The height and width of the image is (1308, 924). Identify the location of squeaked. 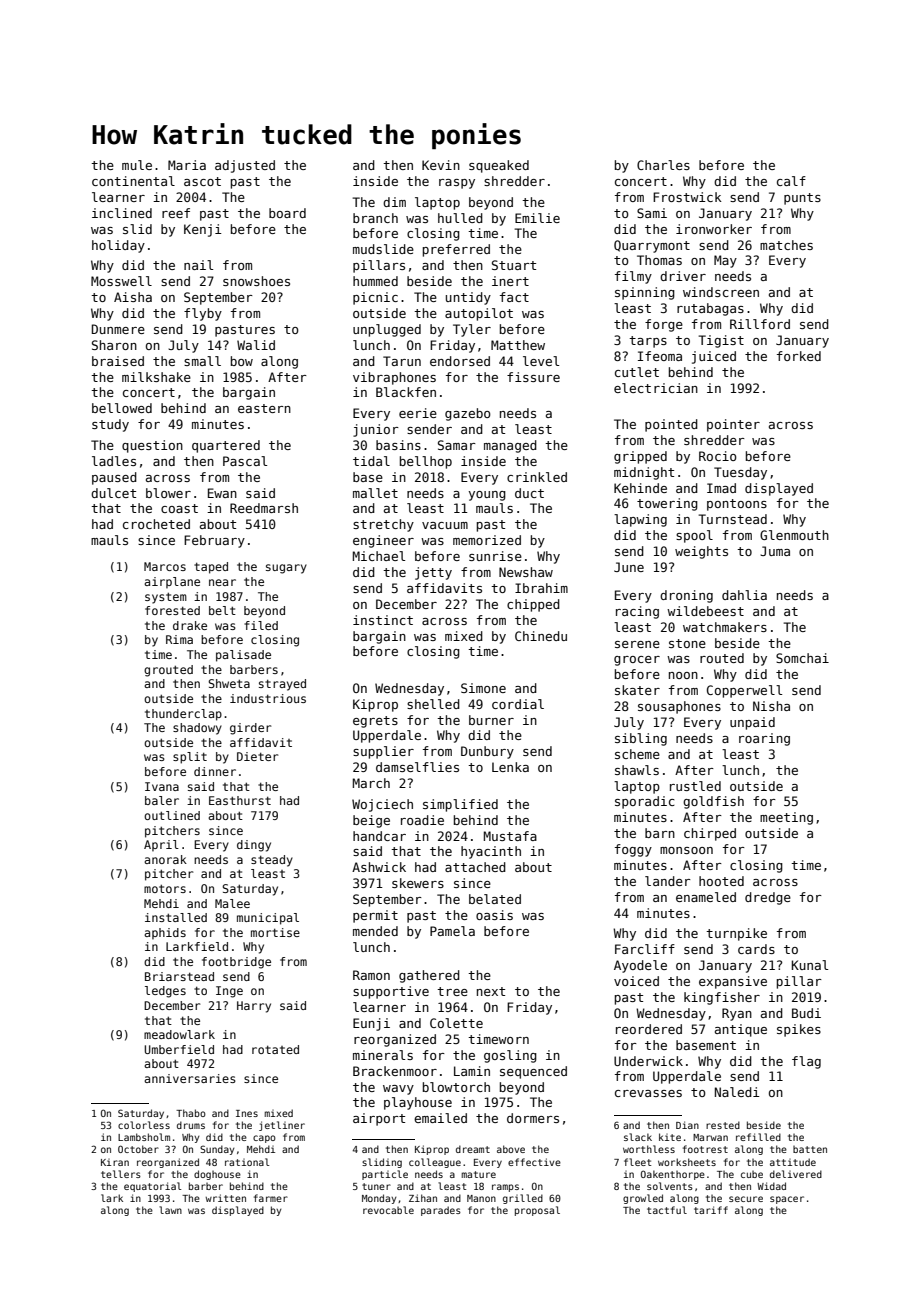
(499, 166).
